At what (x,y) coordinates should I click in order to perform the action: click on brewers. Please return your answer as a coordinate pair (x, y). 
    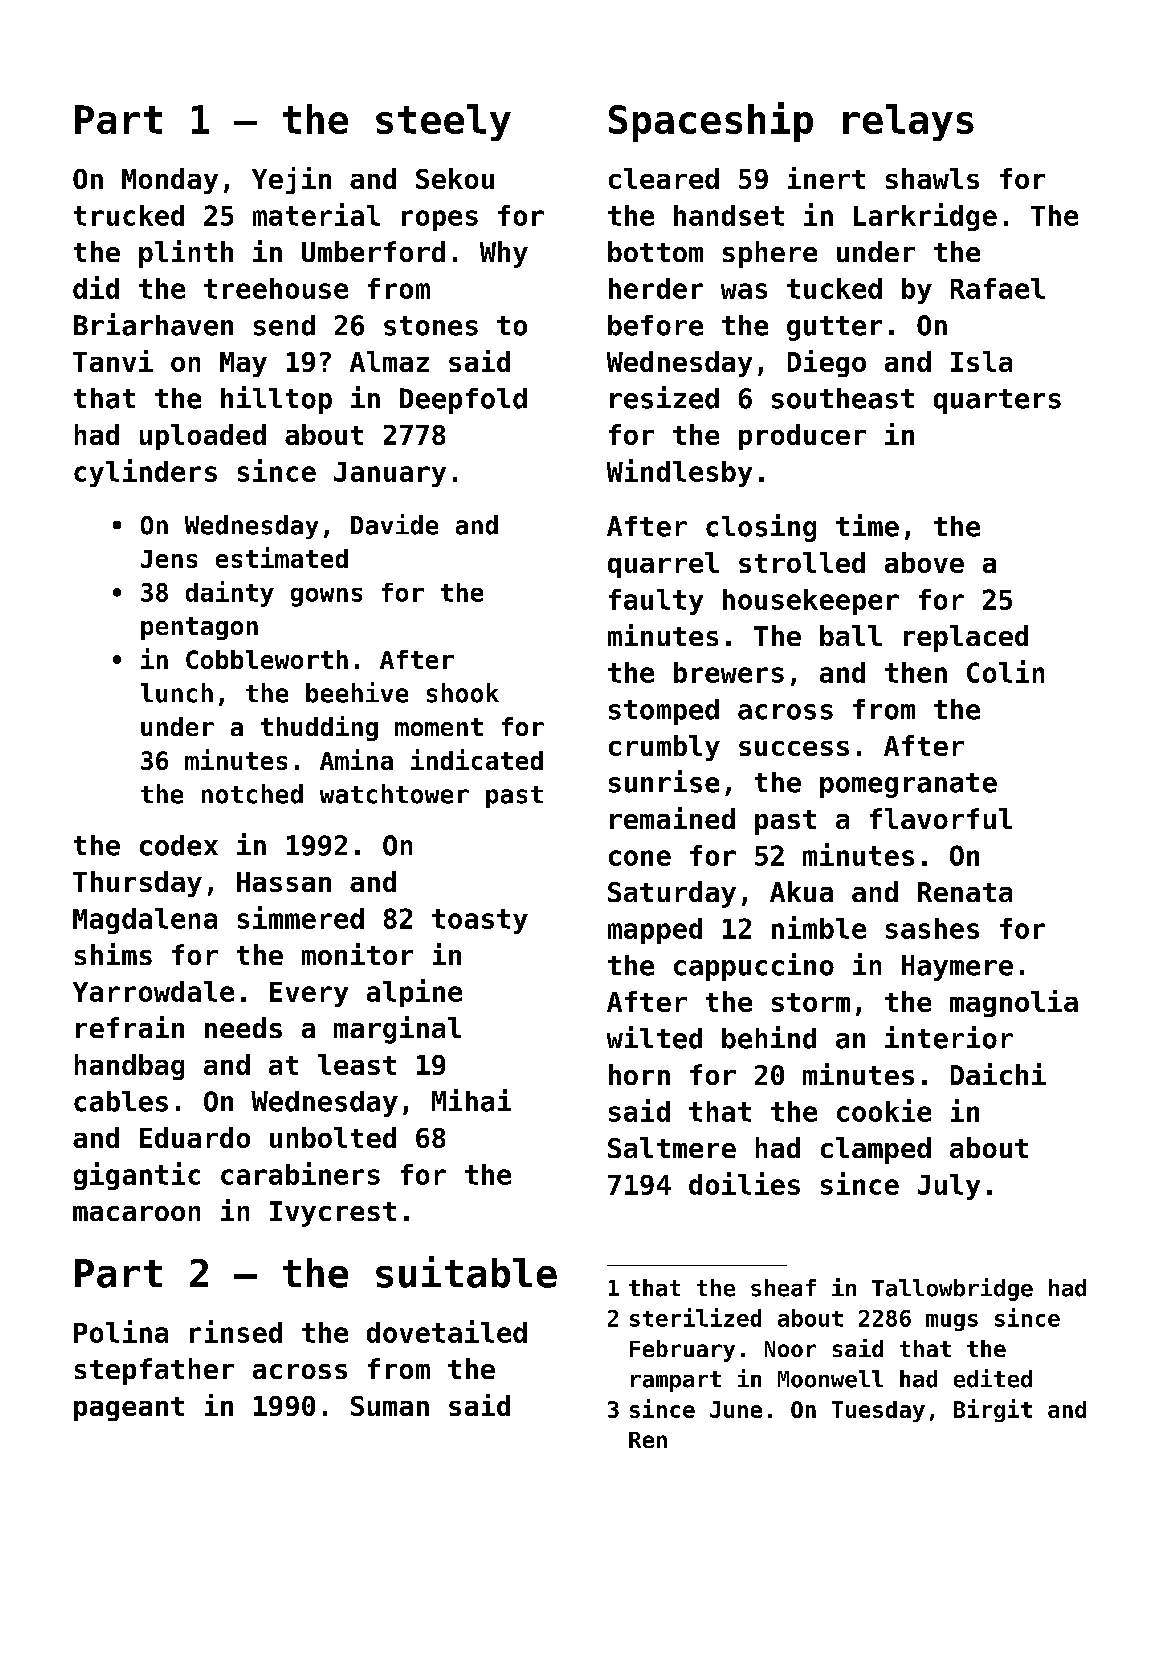
    Looking at the image, I should click on (729, 672).
